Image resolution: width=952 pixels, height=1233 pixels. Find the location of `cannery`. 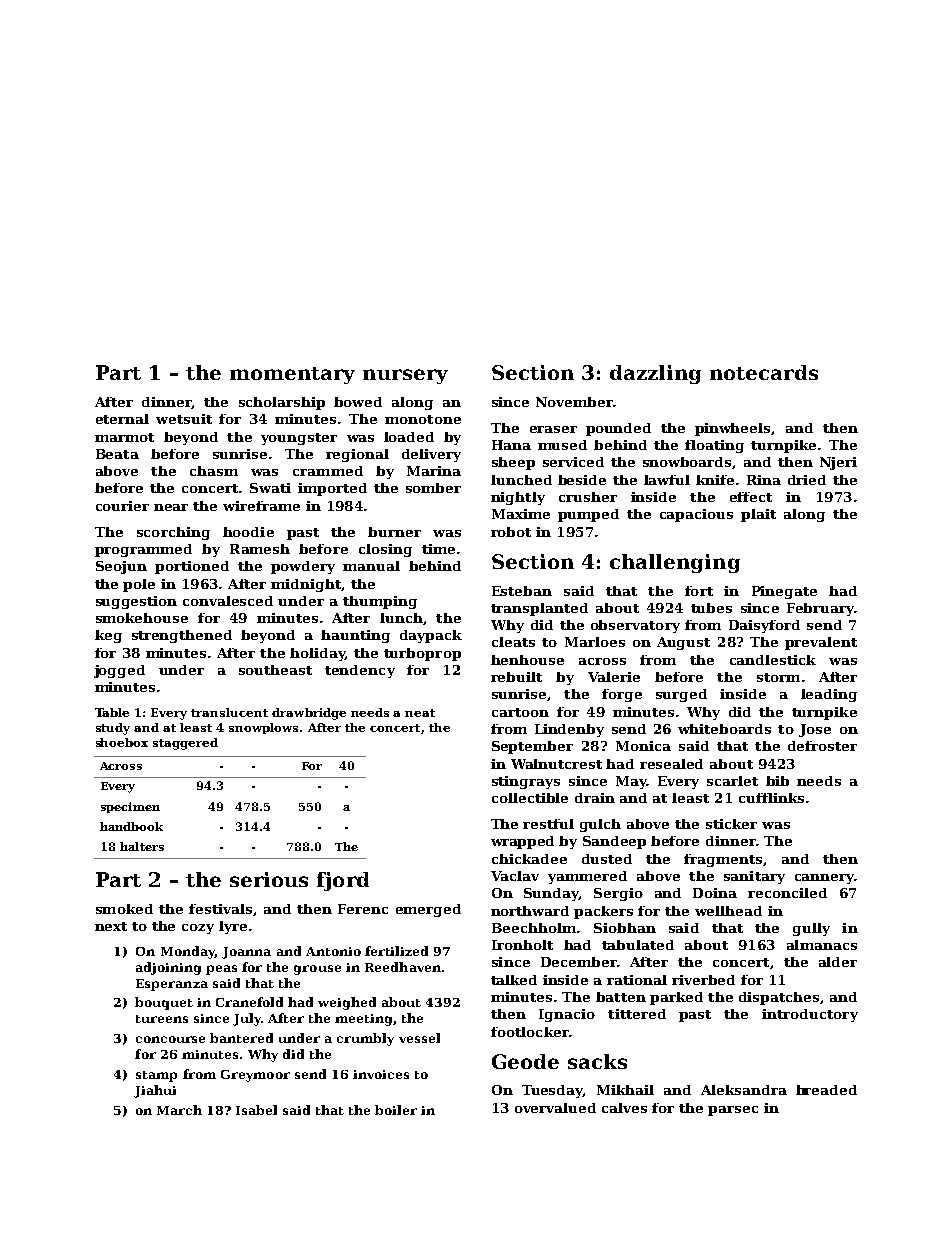

cannery is located at coordinates (824, 879).
